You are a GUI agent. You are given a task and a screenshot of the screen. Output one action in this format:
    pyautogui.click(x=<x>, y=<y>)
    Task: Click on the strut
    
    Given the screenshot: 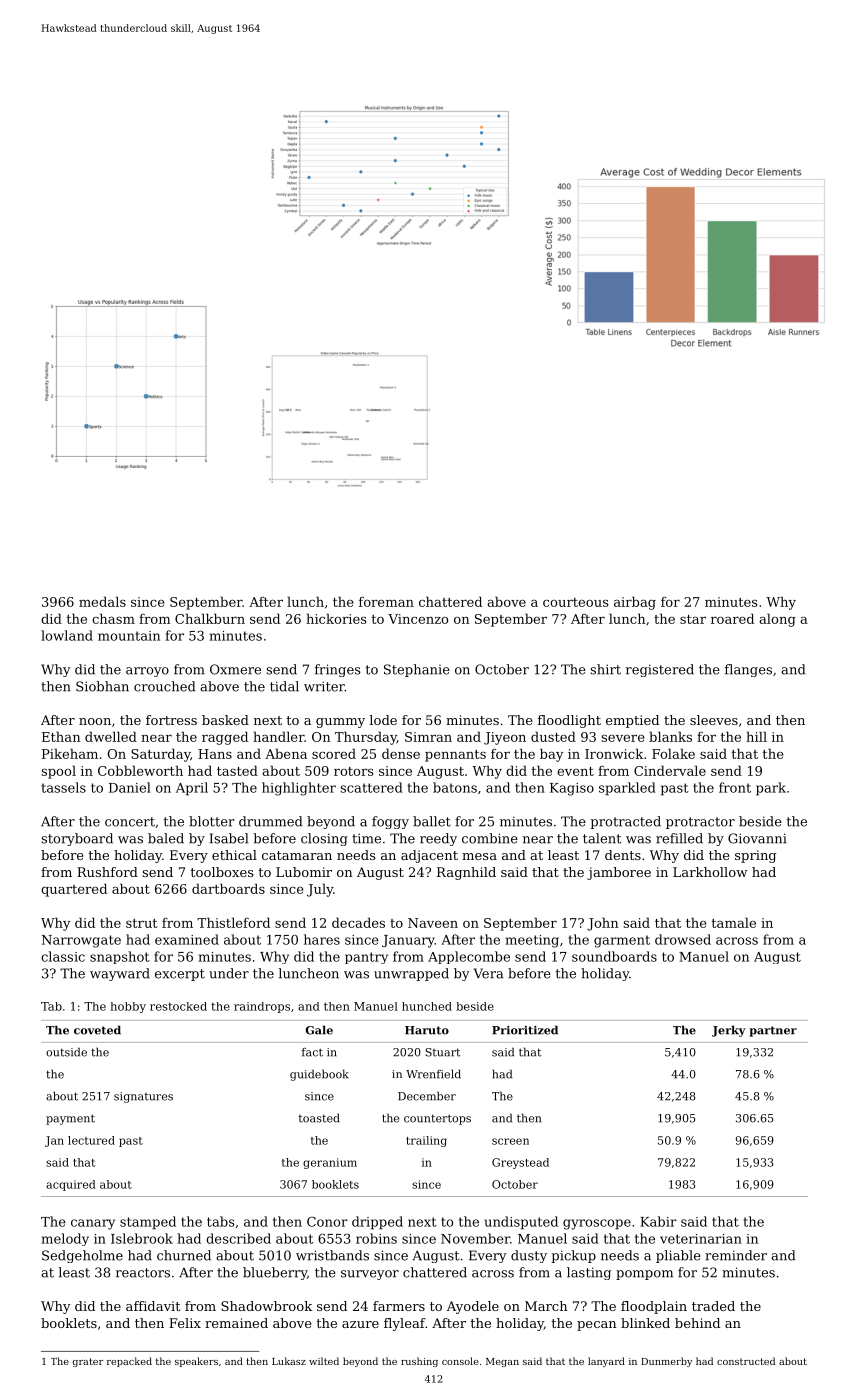 What is the action you would take?
    pyautogui.click(x=142, y=923)
